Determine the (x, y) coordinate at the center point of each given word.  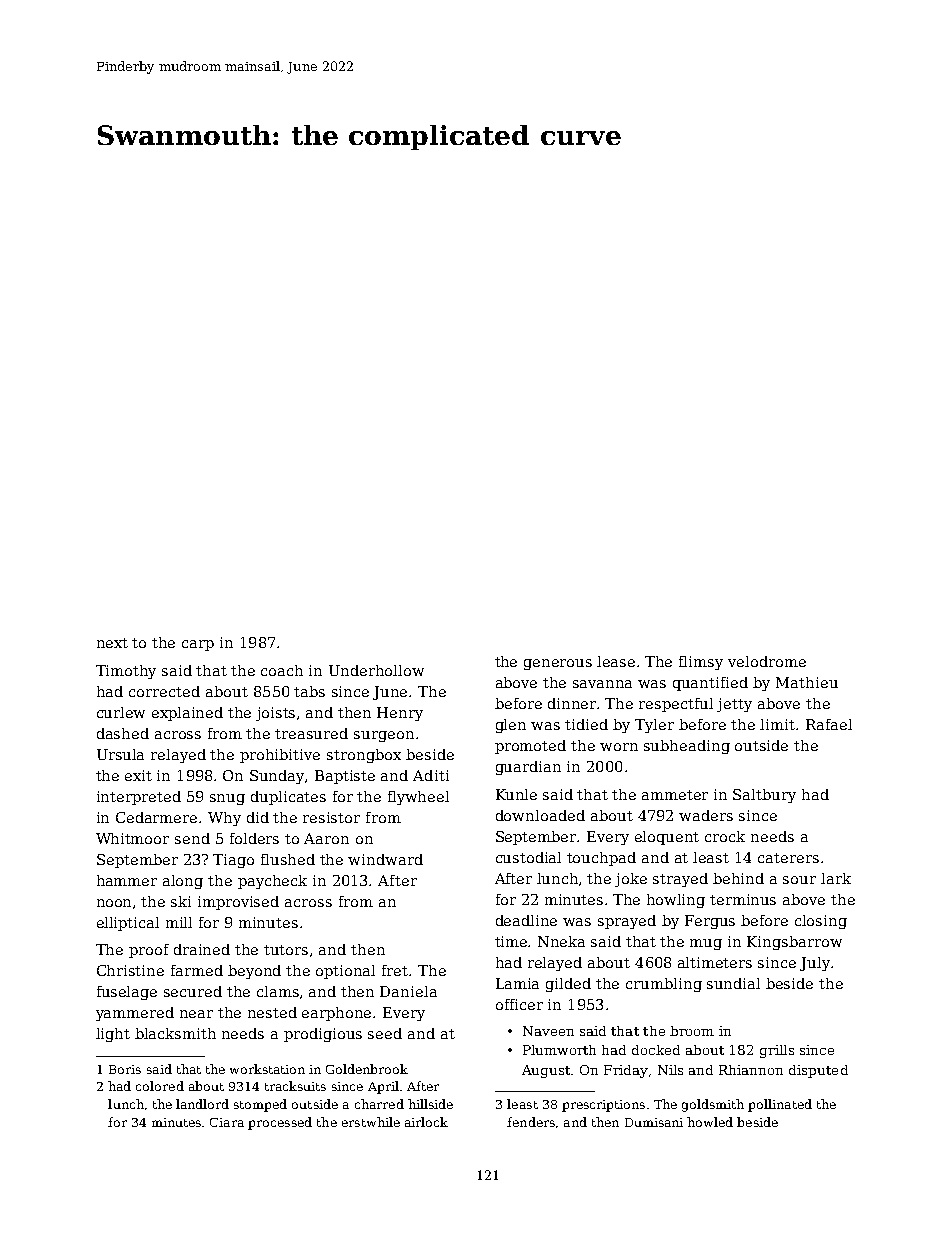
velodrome (767, 661)
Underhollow (376, 670)
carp (198, 645)
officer (519, 1004)
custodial (528, 857)
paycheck (272, 882)
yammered (135, 1014)
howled (710, 1122)
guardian (528, 768)
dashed (123, 733)
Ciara (227, 1122)
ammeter (675, 795)
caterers (788, 858)
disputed (818, 1071)
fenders (531, 1122)
